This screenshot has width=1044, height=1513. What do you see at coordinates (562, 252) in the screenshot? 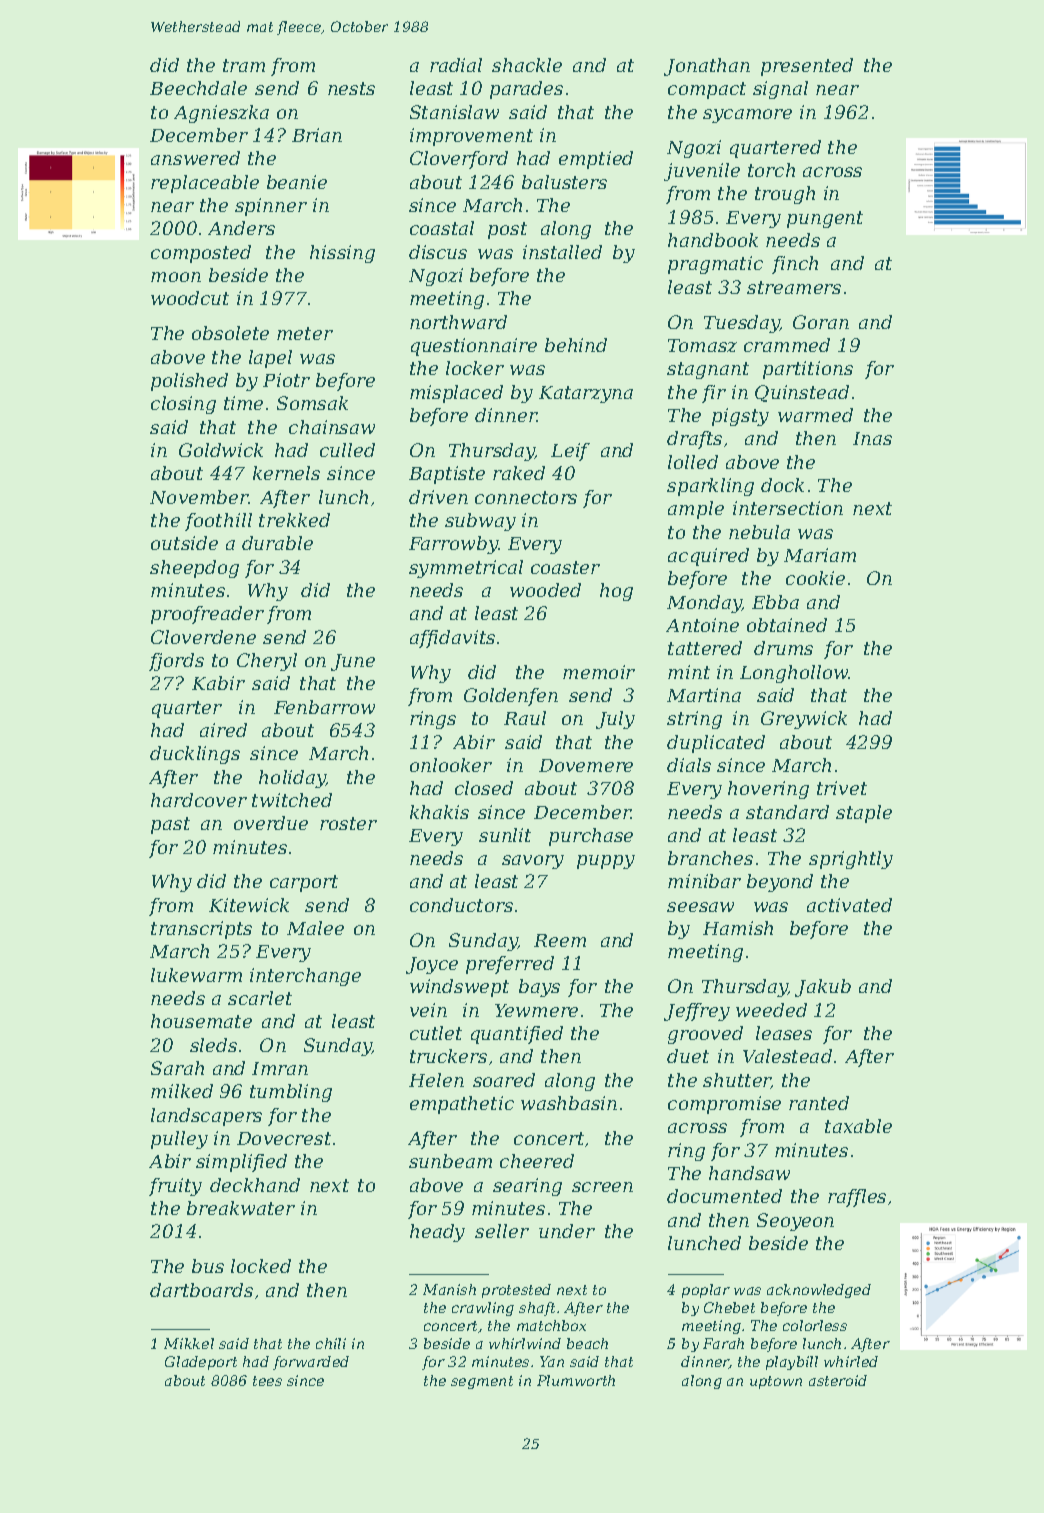
I see `installed` at bounding box center [562, 252].
